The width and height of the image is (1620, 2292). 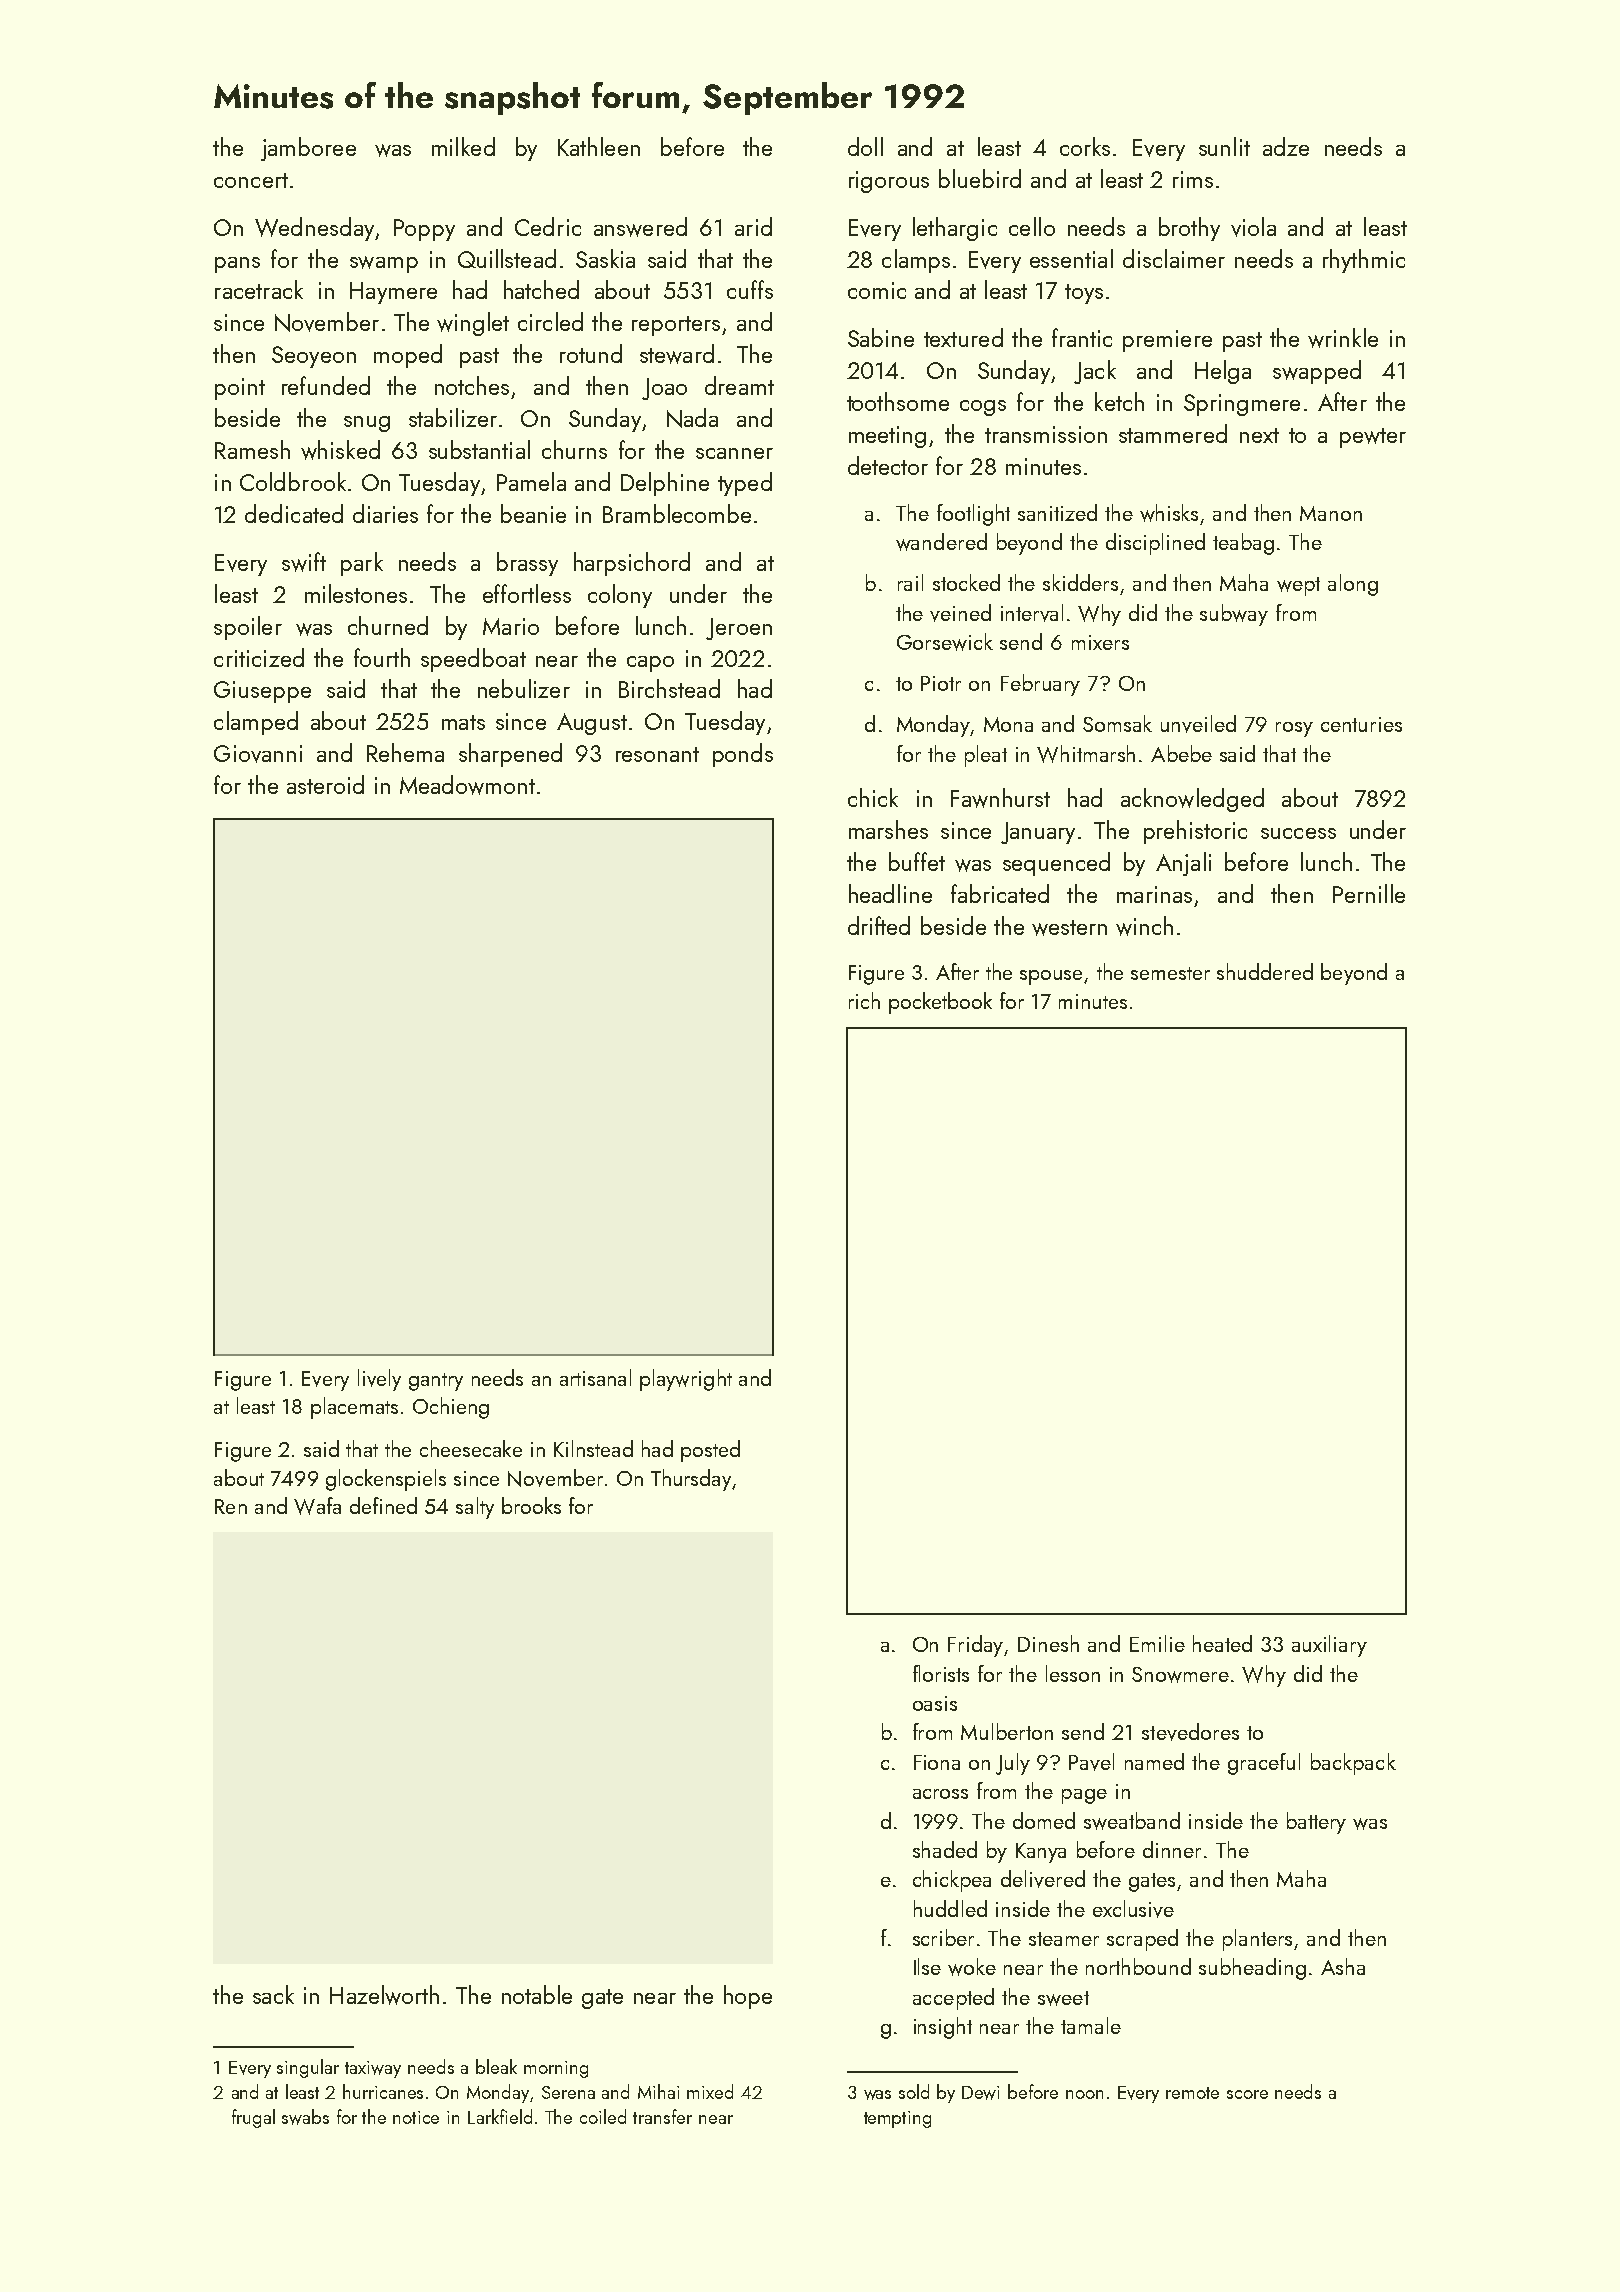 What do you see at coordinates (691, 1480) in the image?
I see `Thursday` at bounding box center [691, 1480].
